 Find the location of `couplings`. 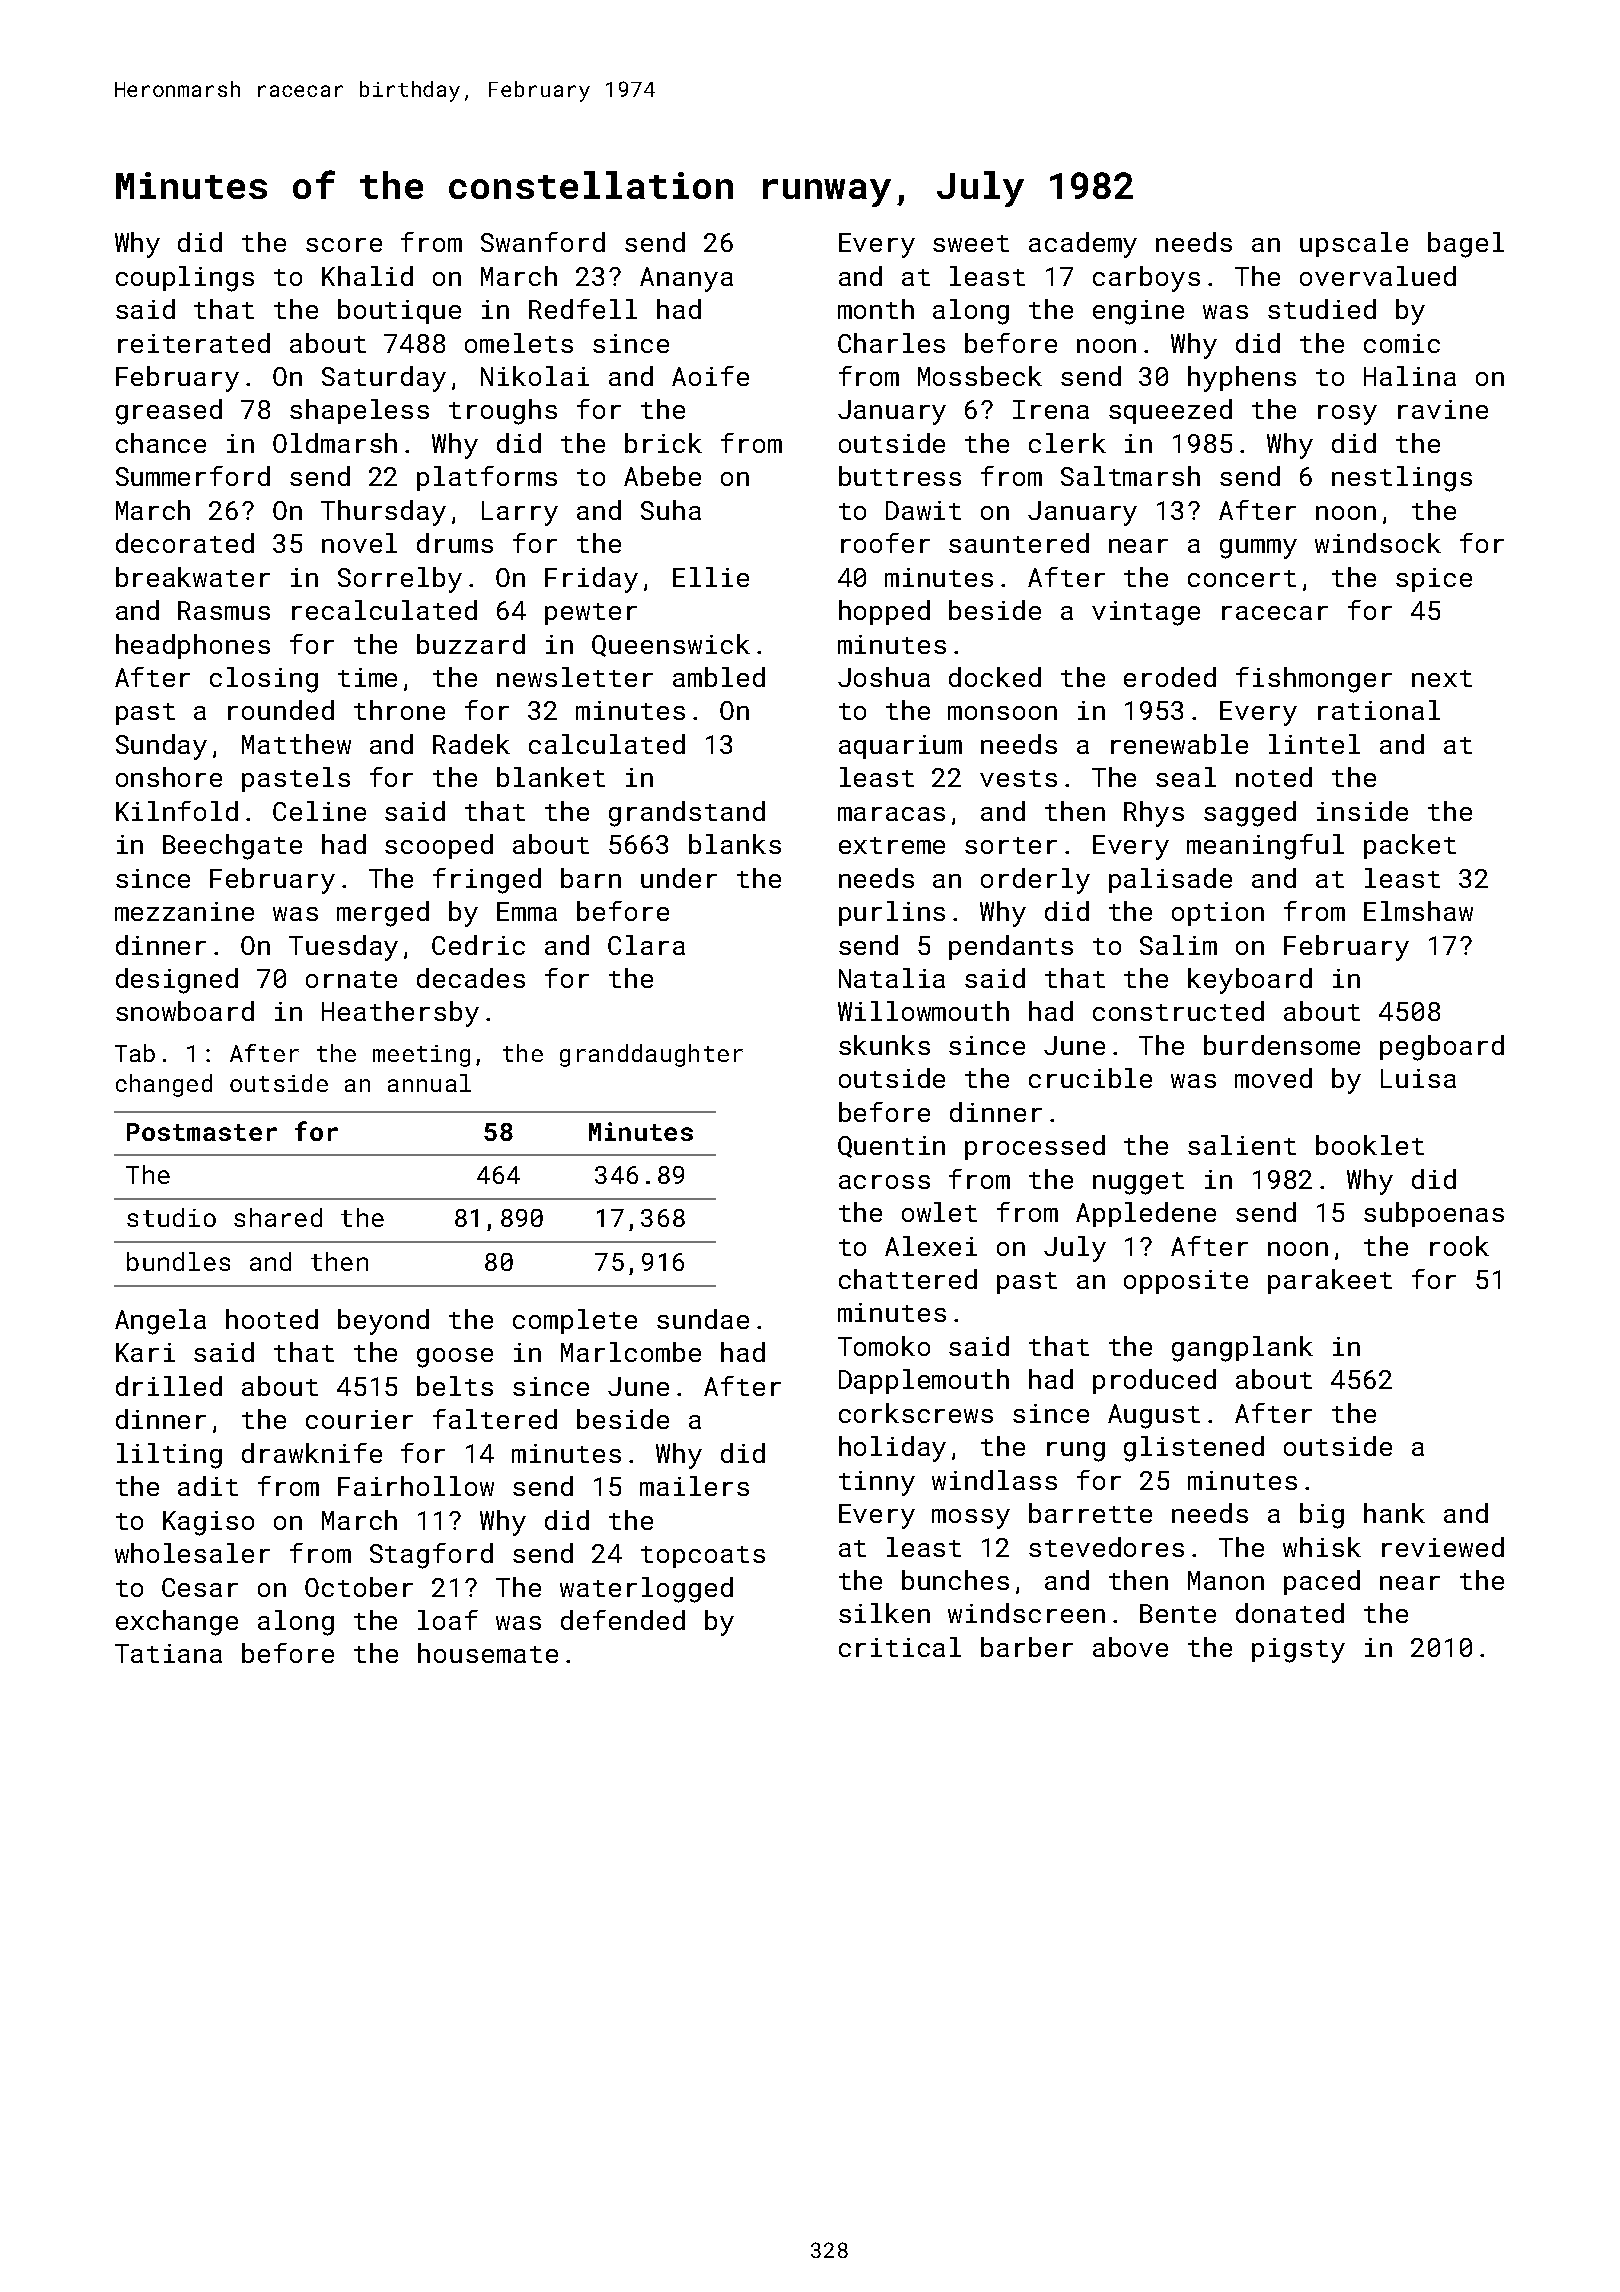

couplings is located at coordinates (185, 279).
